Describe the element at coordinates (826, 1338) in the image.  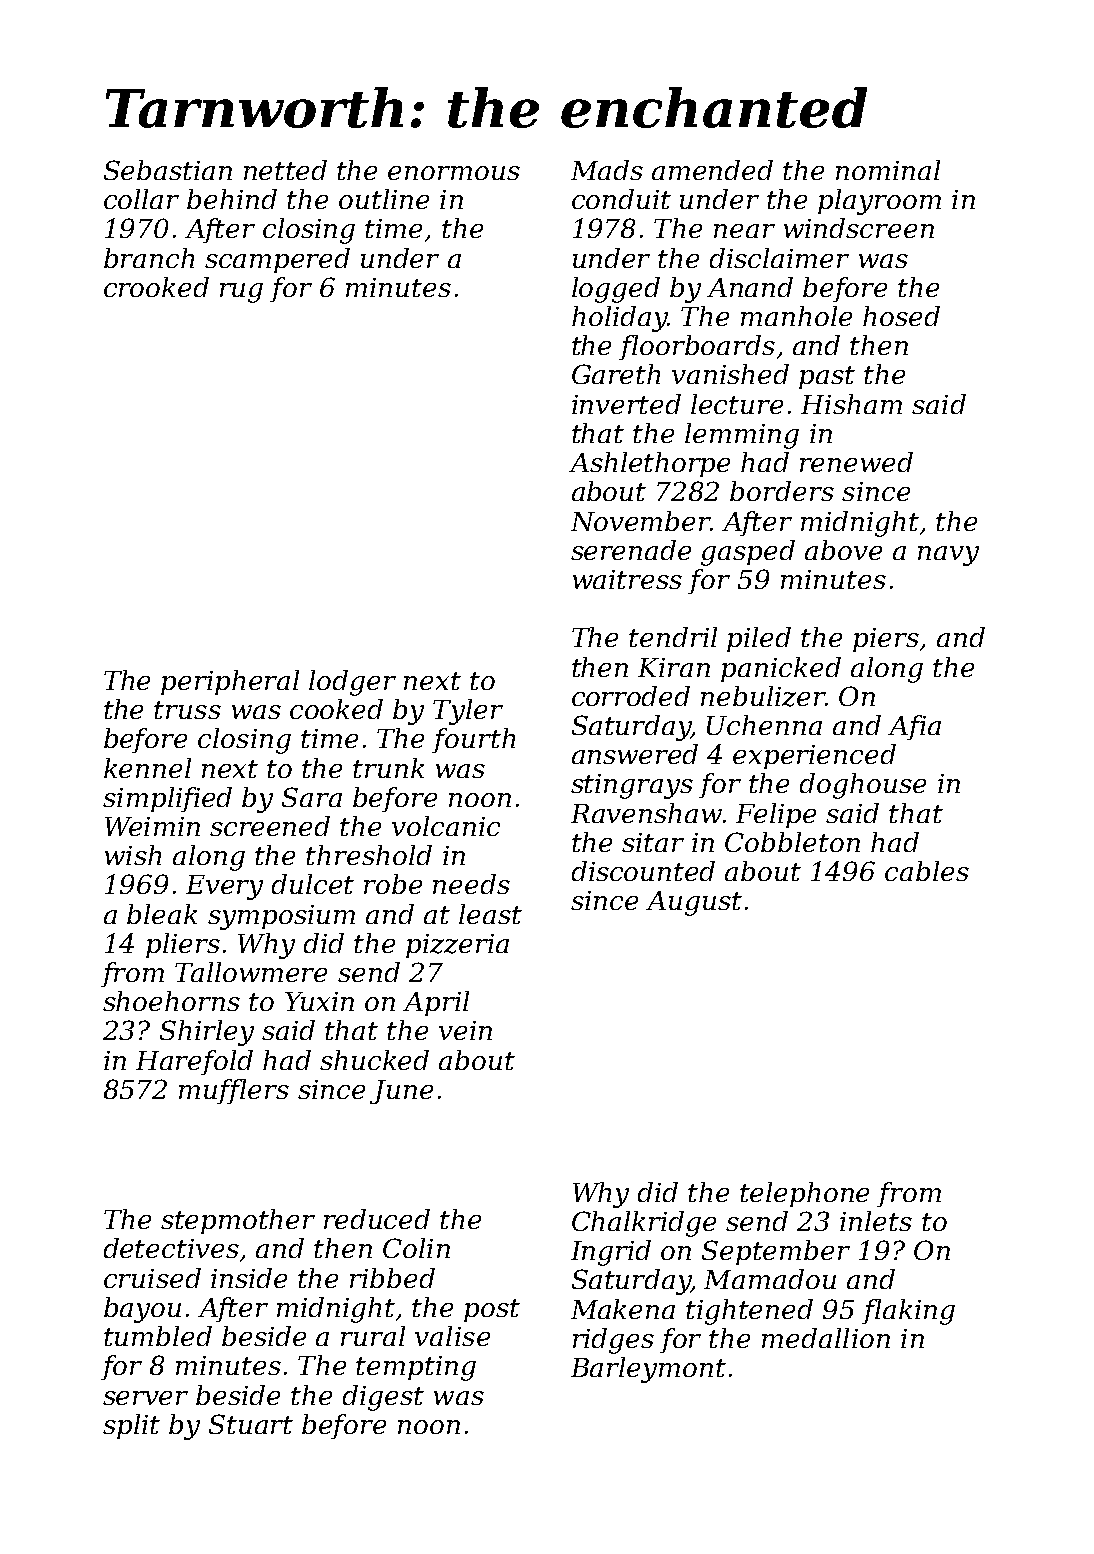
I see `medallion` at that location.
